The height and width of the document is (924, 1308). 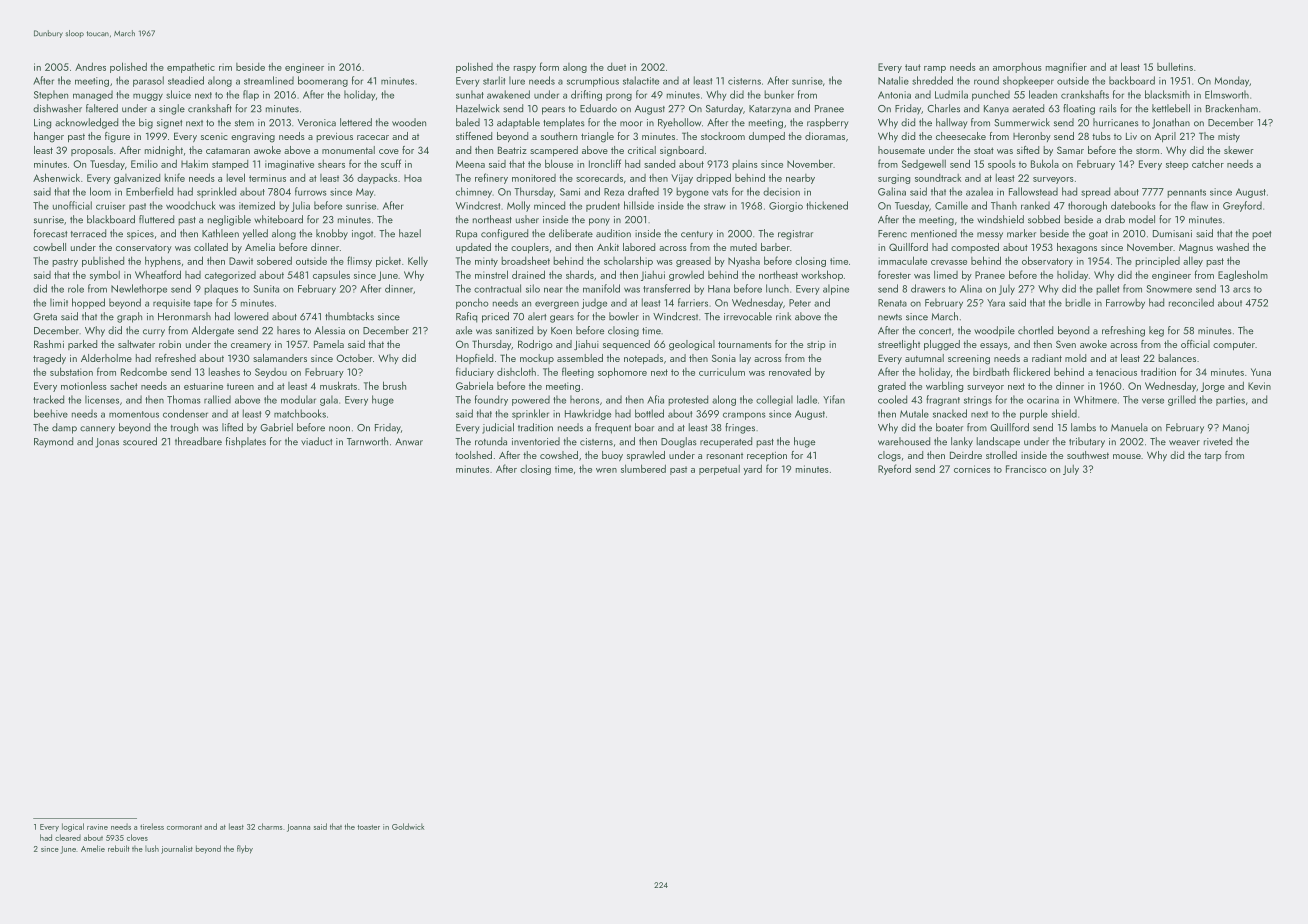 What do you see at coordinates (146, 123) in the document?
I see `big` at bounding box center [146, 123].
